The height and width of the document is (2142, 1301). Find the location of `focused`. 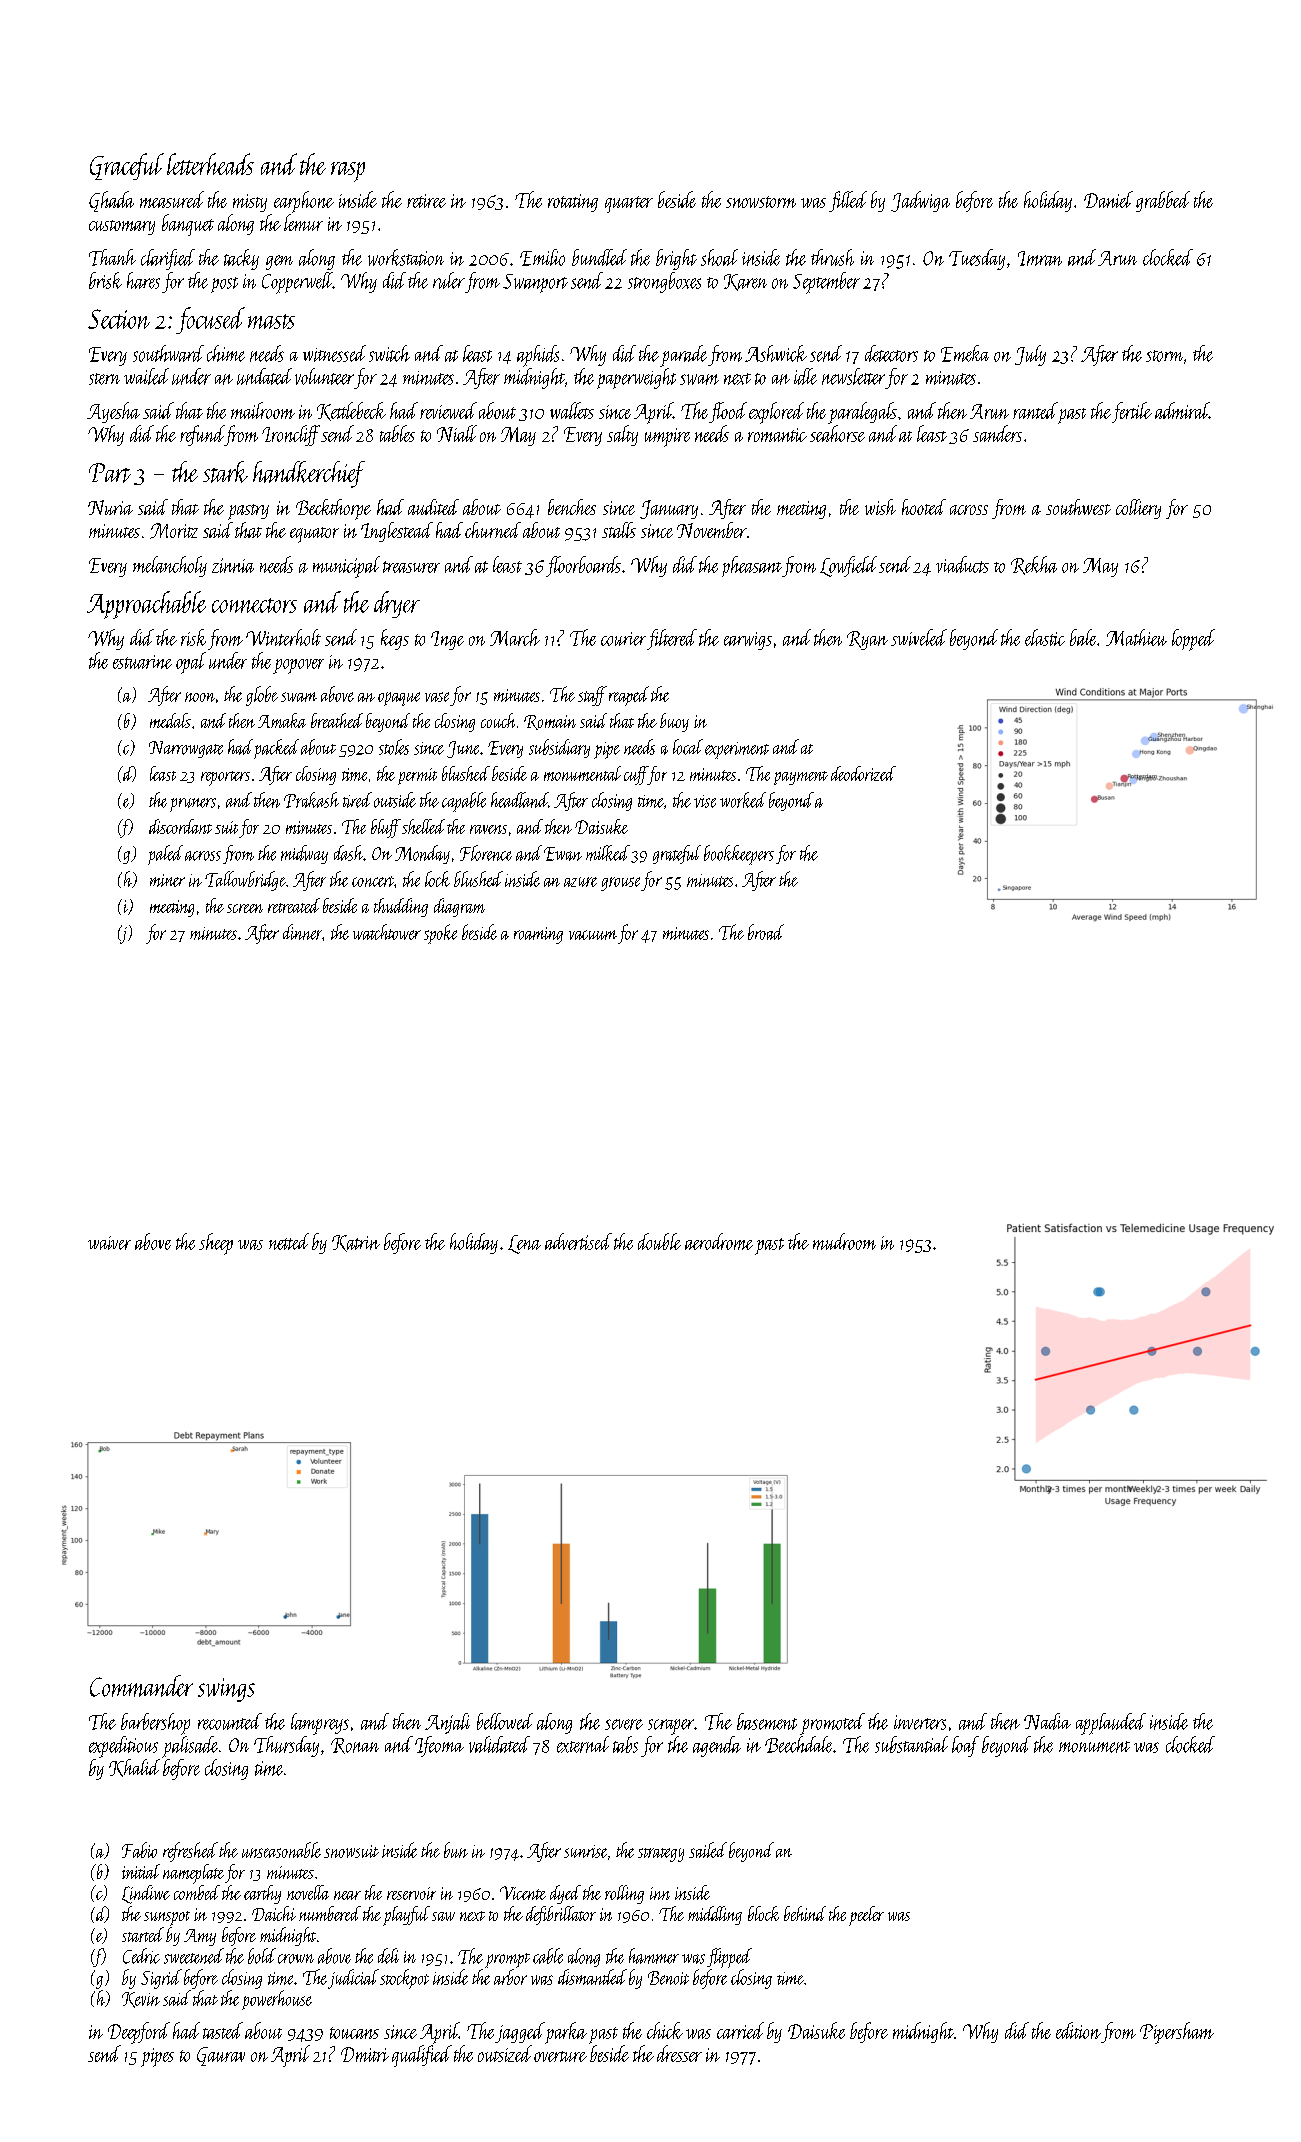

focused is located at coordinates (210, 320).
